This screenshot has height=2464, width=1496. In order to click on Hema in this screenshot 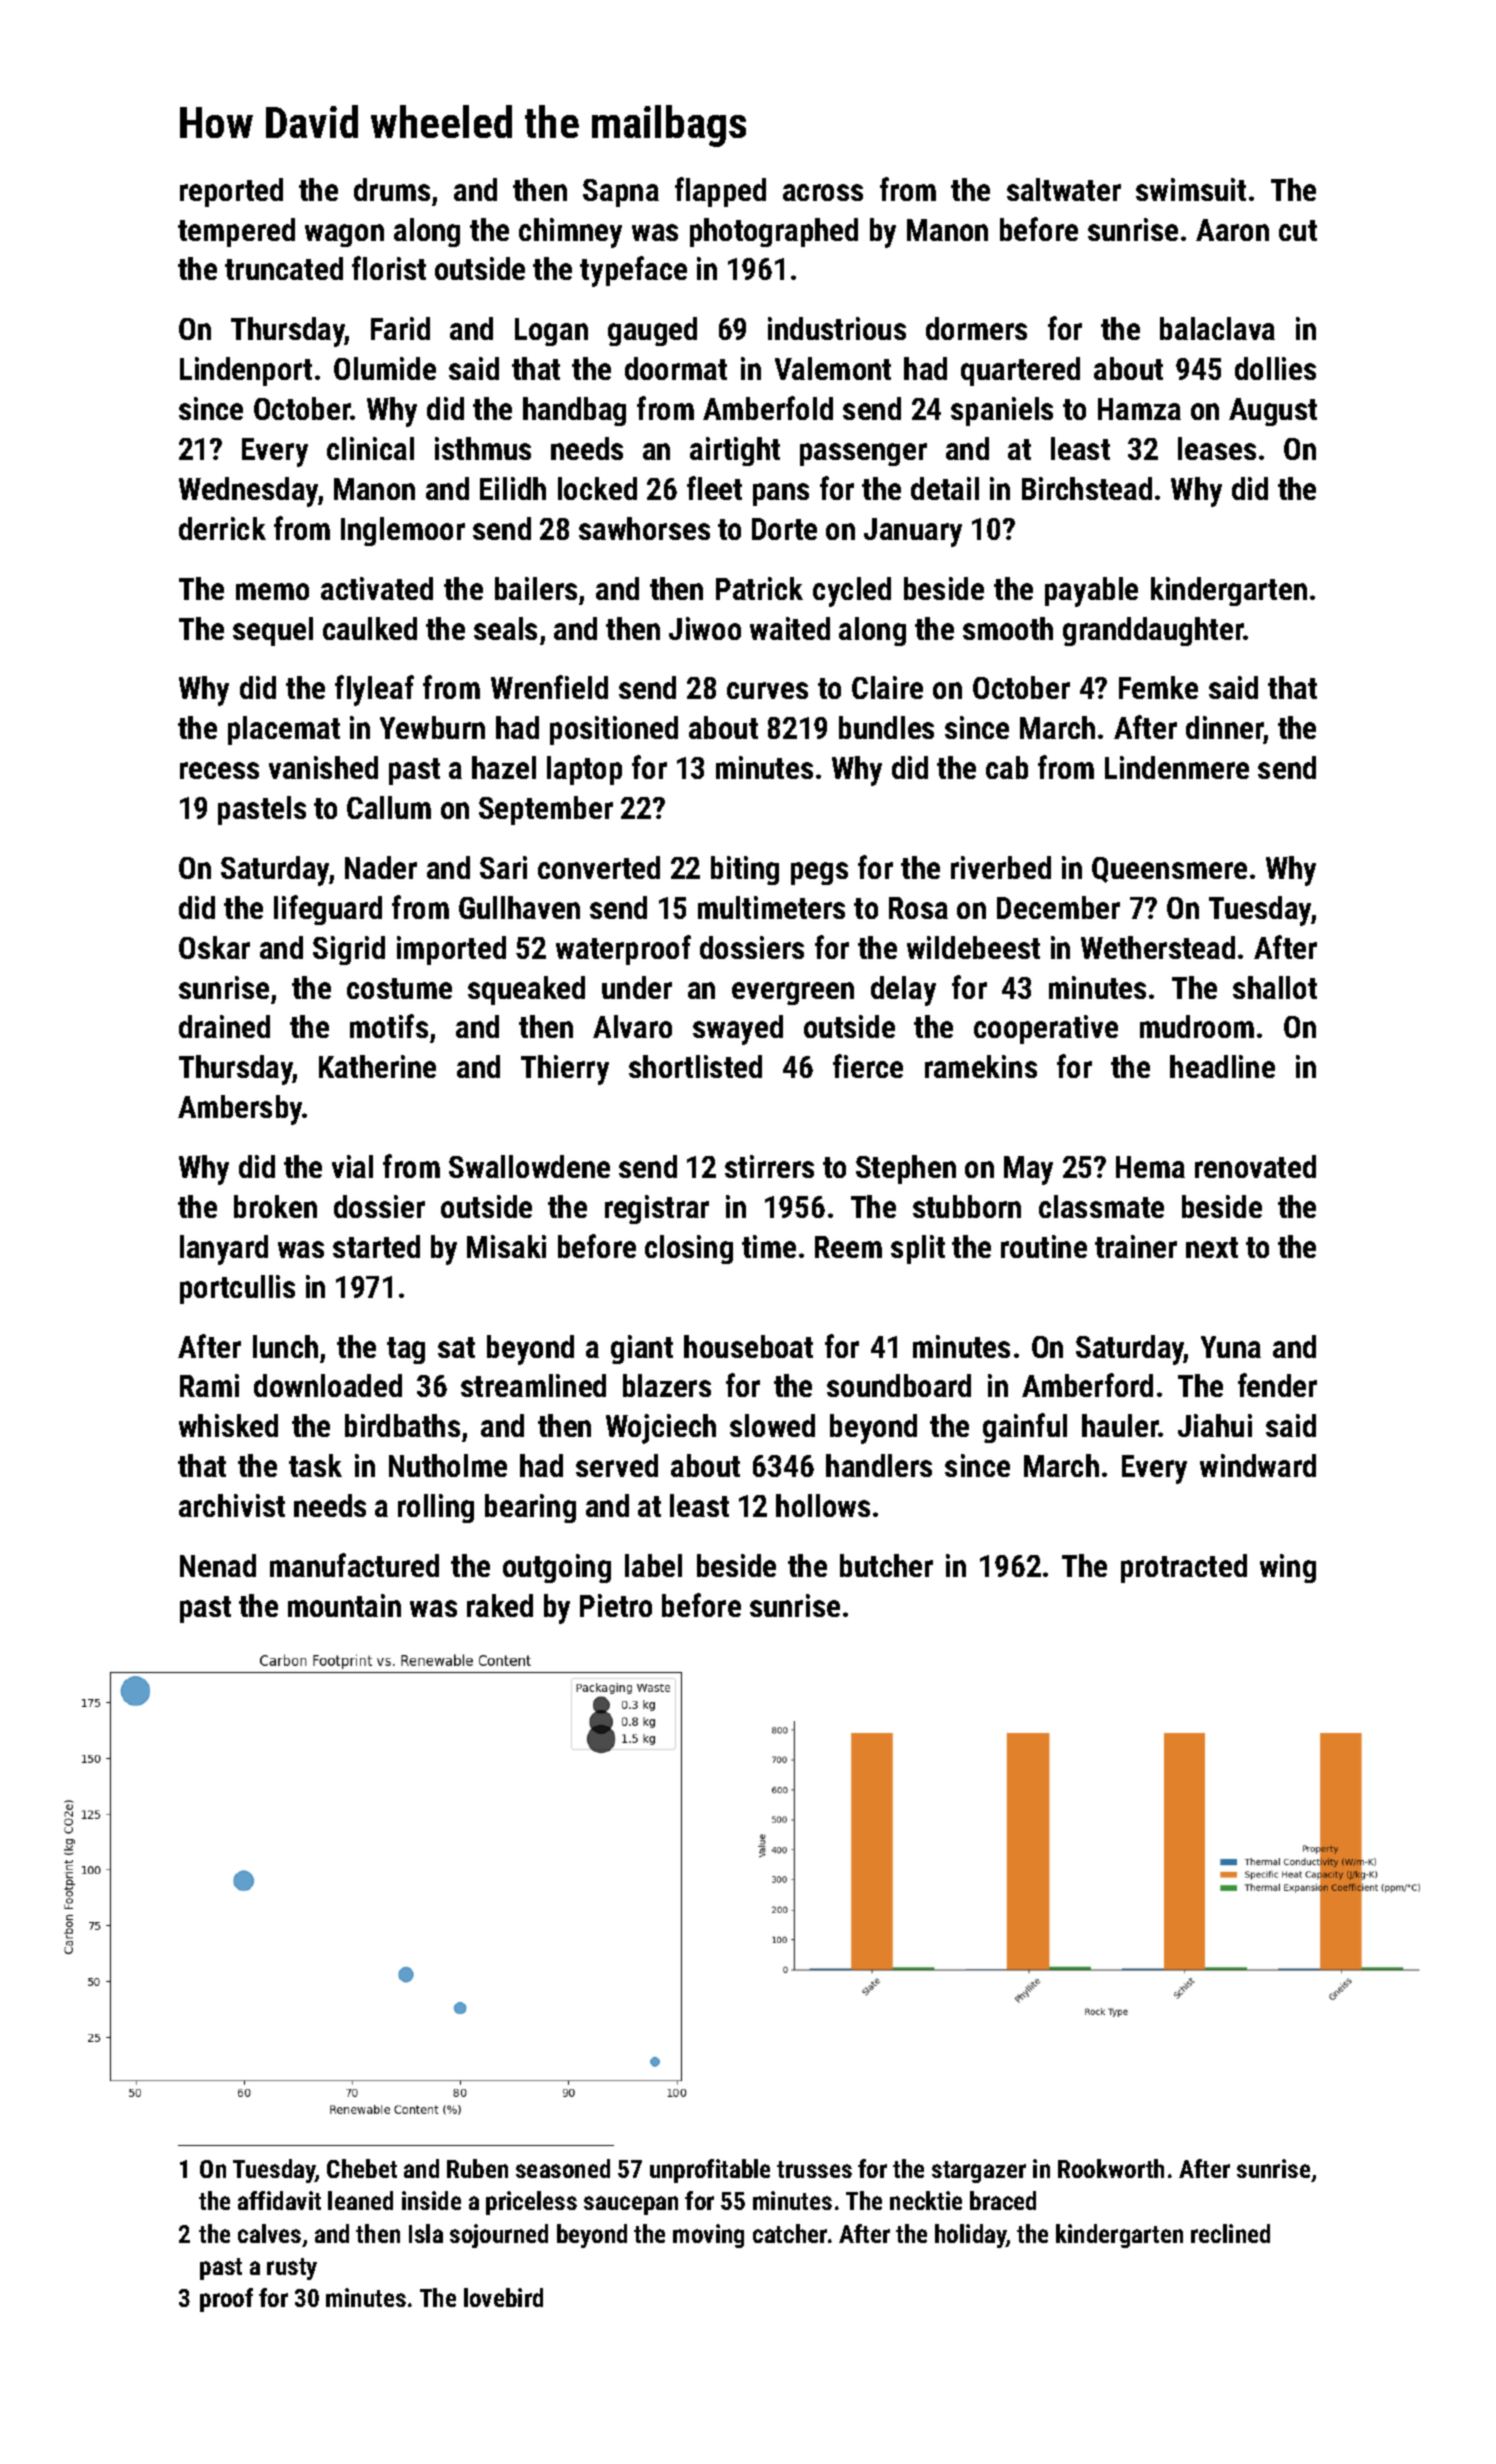, I will do `click(1150, 1167)`.
